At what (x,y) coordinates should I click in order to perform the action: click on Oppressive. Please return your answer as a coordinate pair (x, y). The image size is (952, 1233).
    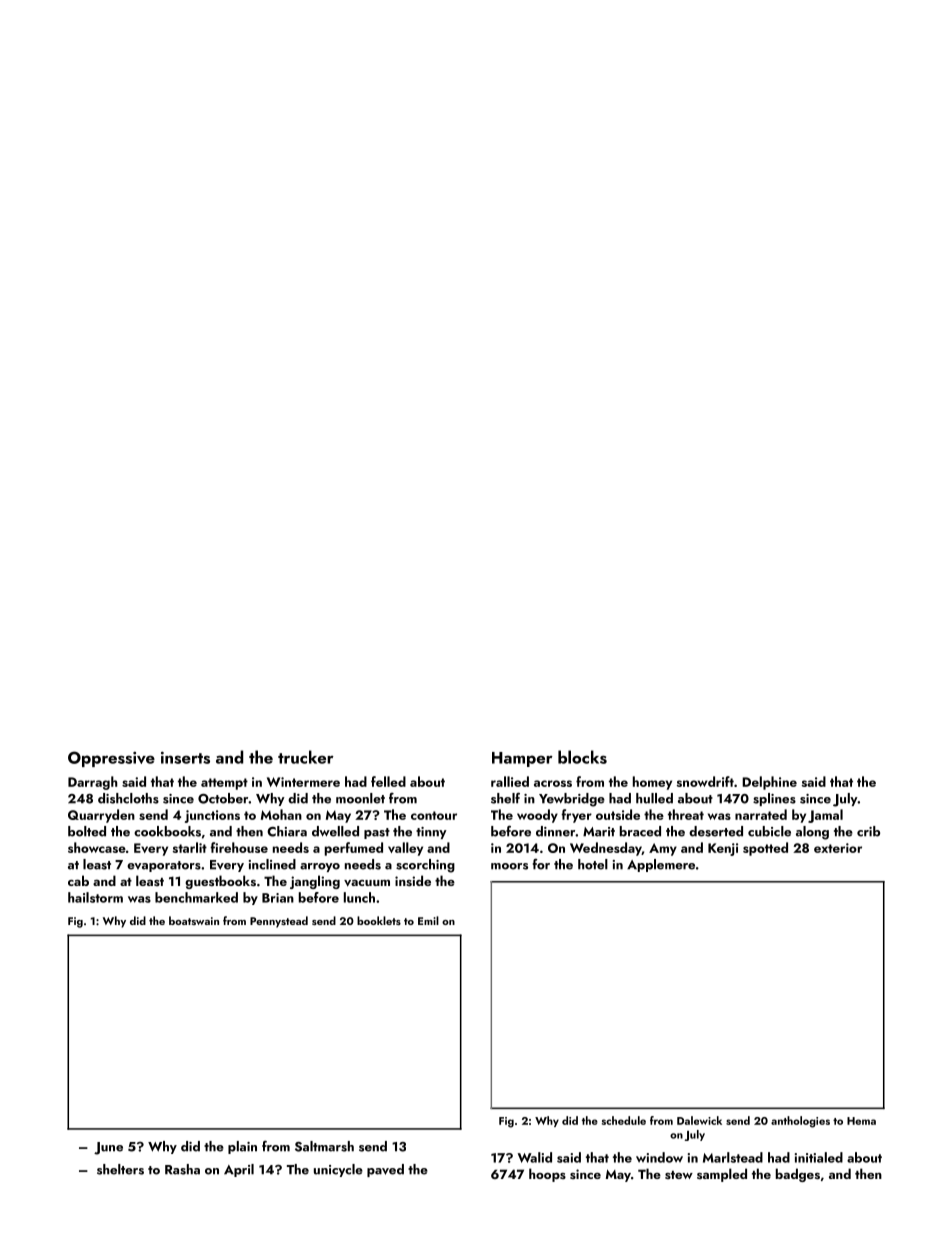
    Looking at the image, I should click on (111, 759).
